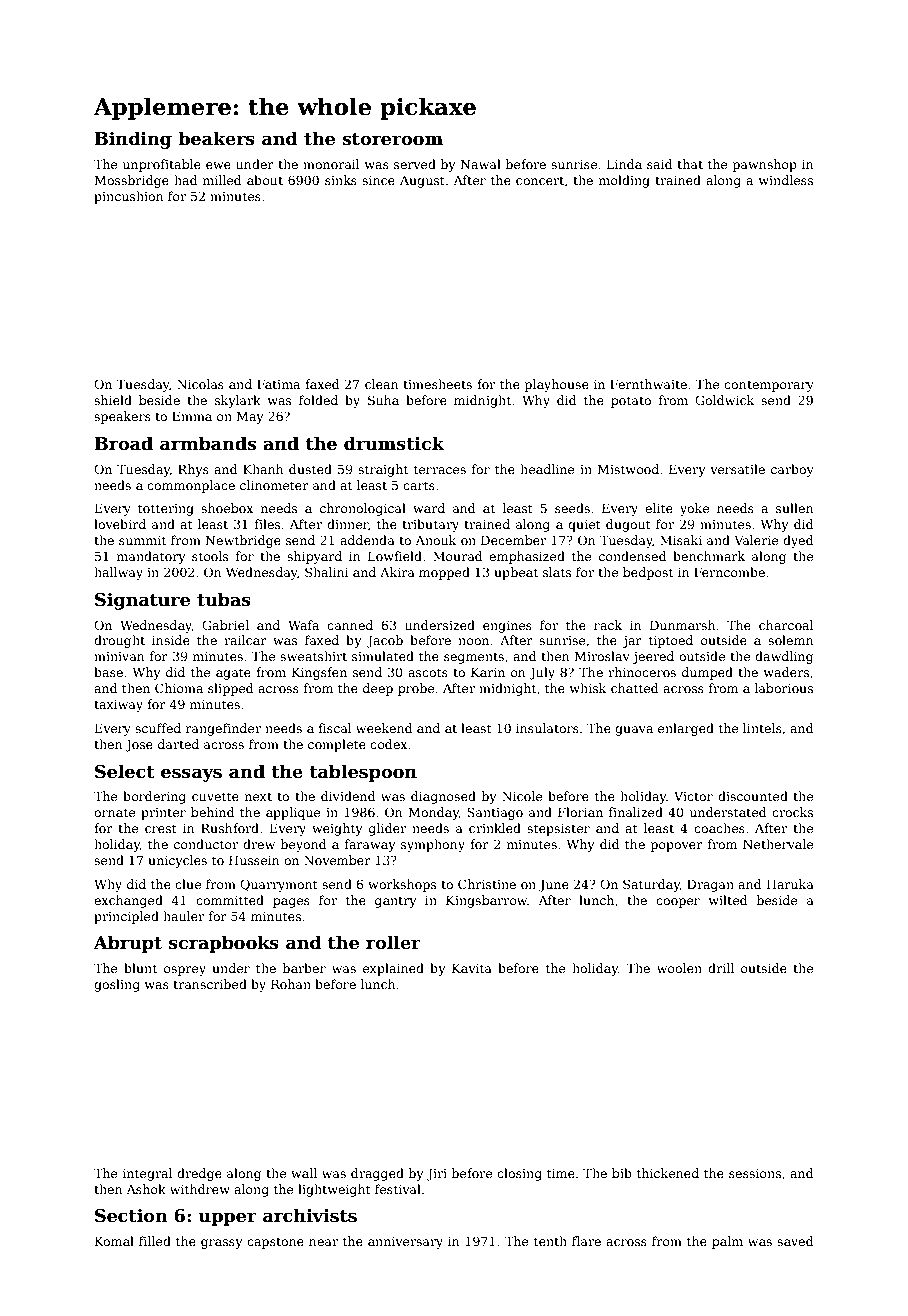  What do you see at coordinates (133, 140) in the document?
I see `Binding` at bounding box center [133, 140].
